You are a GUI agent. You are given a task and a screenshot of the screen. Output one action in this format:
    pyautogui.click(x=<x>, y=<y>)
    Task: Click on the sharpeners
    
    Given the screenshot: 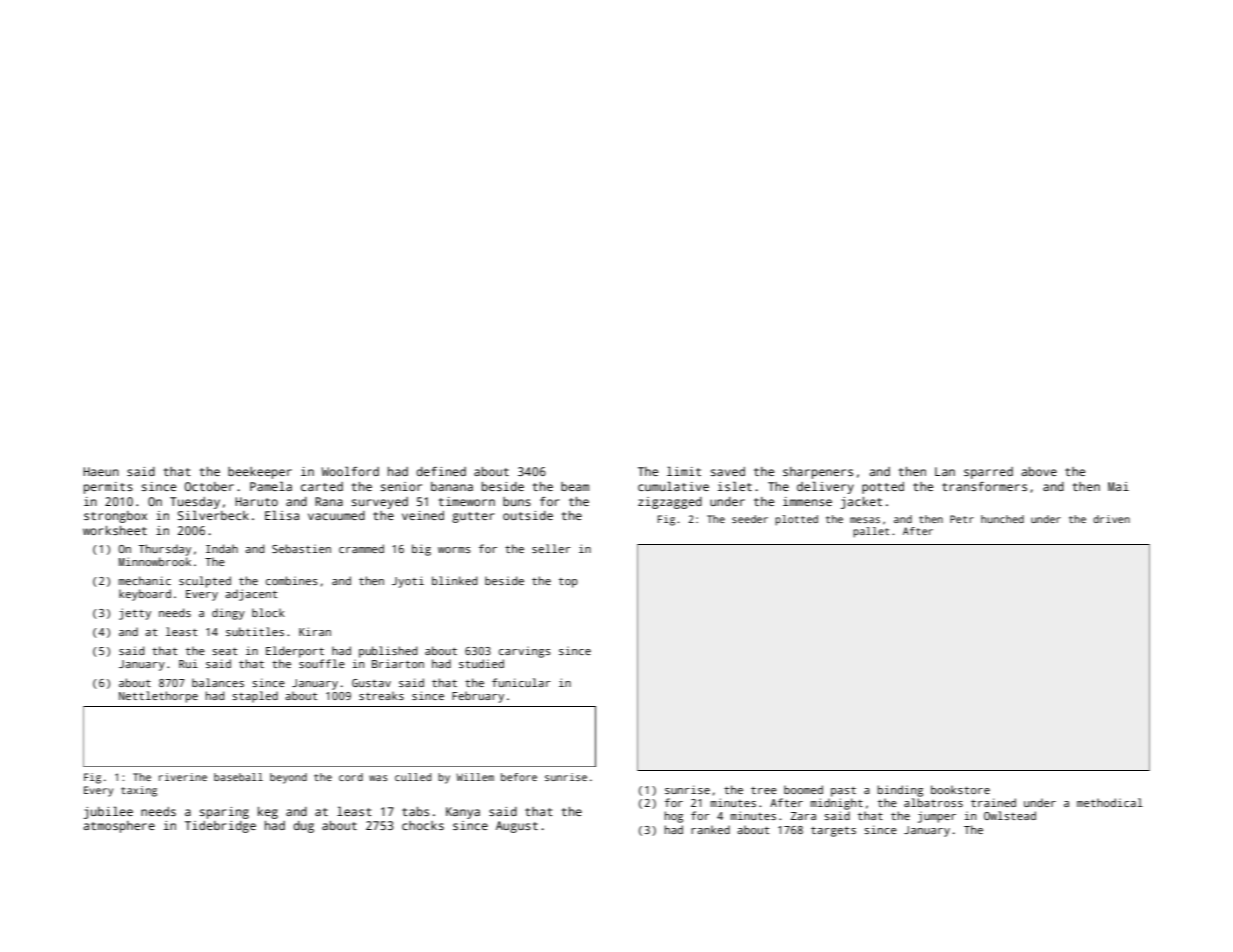 What is the action you would take?
    pyautogui.click(x=818, y=473)
